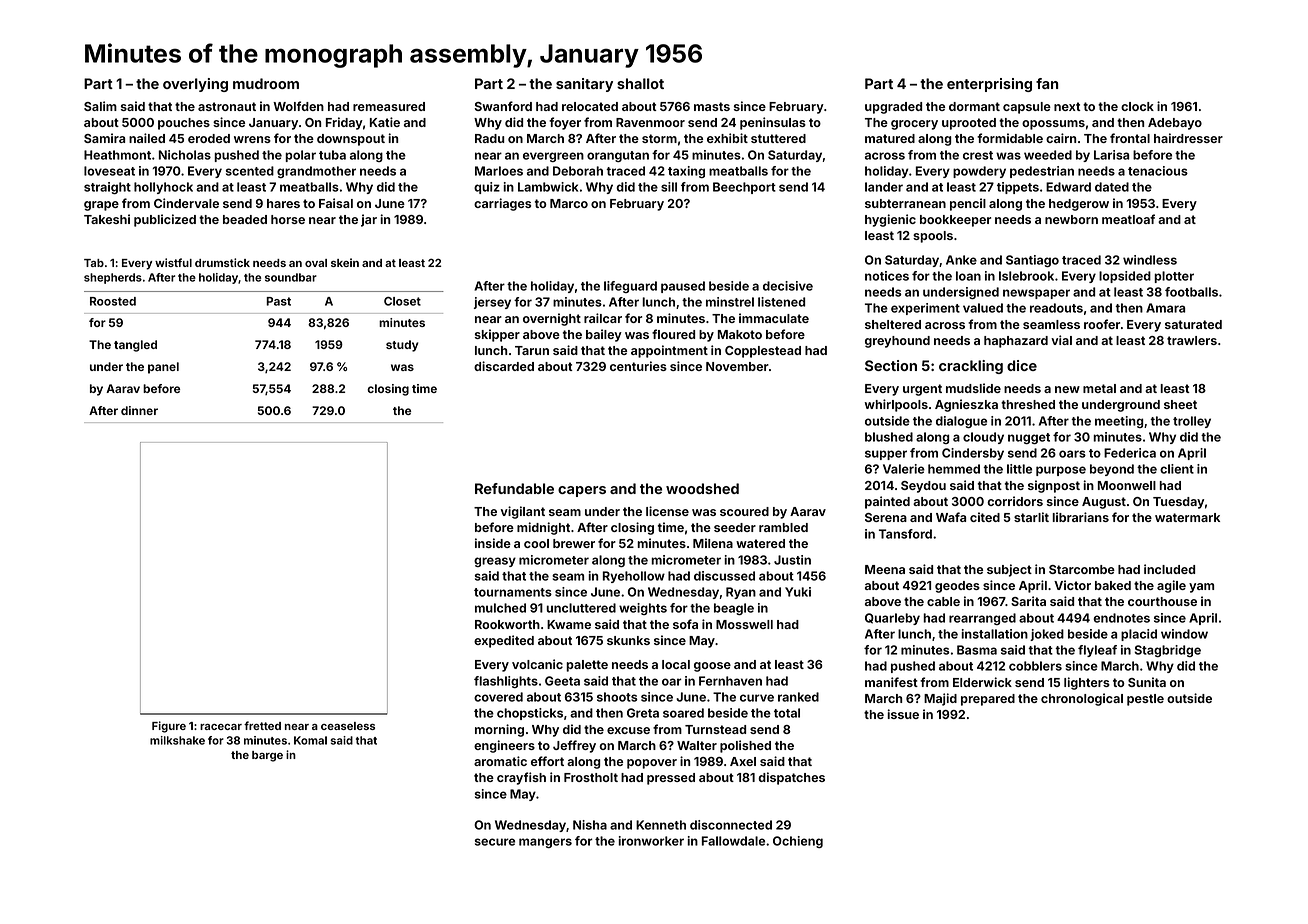 The width and height of the screenshot is (1308, 924). What do you see at coordinates (1177, 469) in the screenshot?
I see `client` at bounding box center [1177, 469].
